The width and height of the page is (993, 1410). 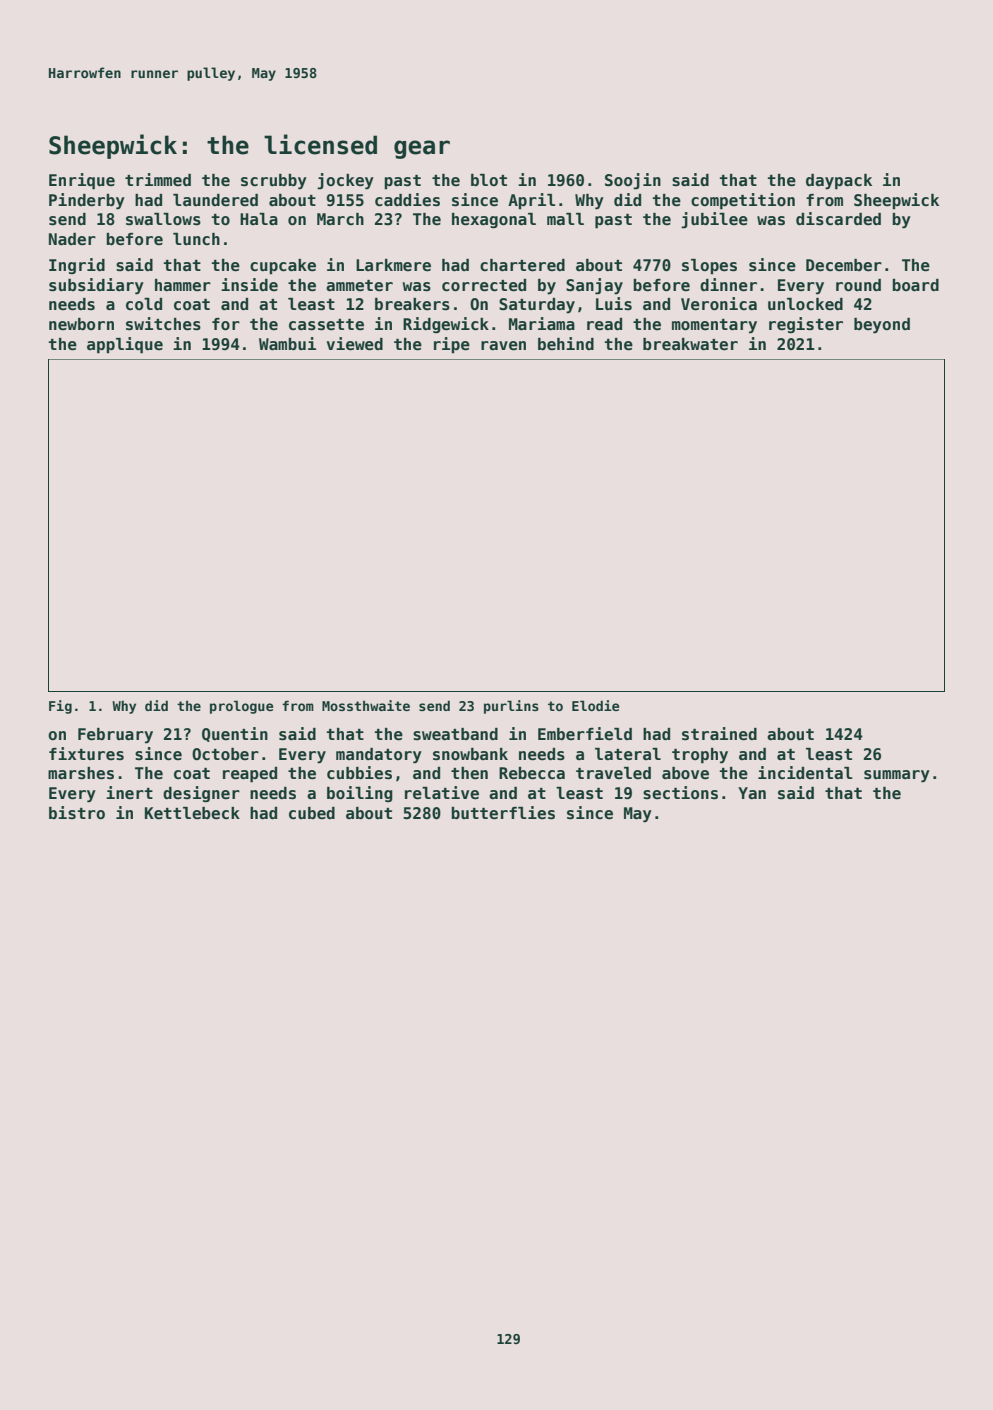 I want to click on Soojin, so click(x=633, y=181).
